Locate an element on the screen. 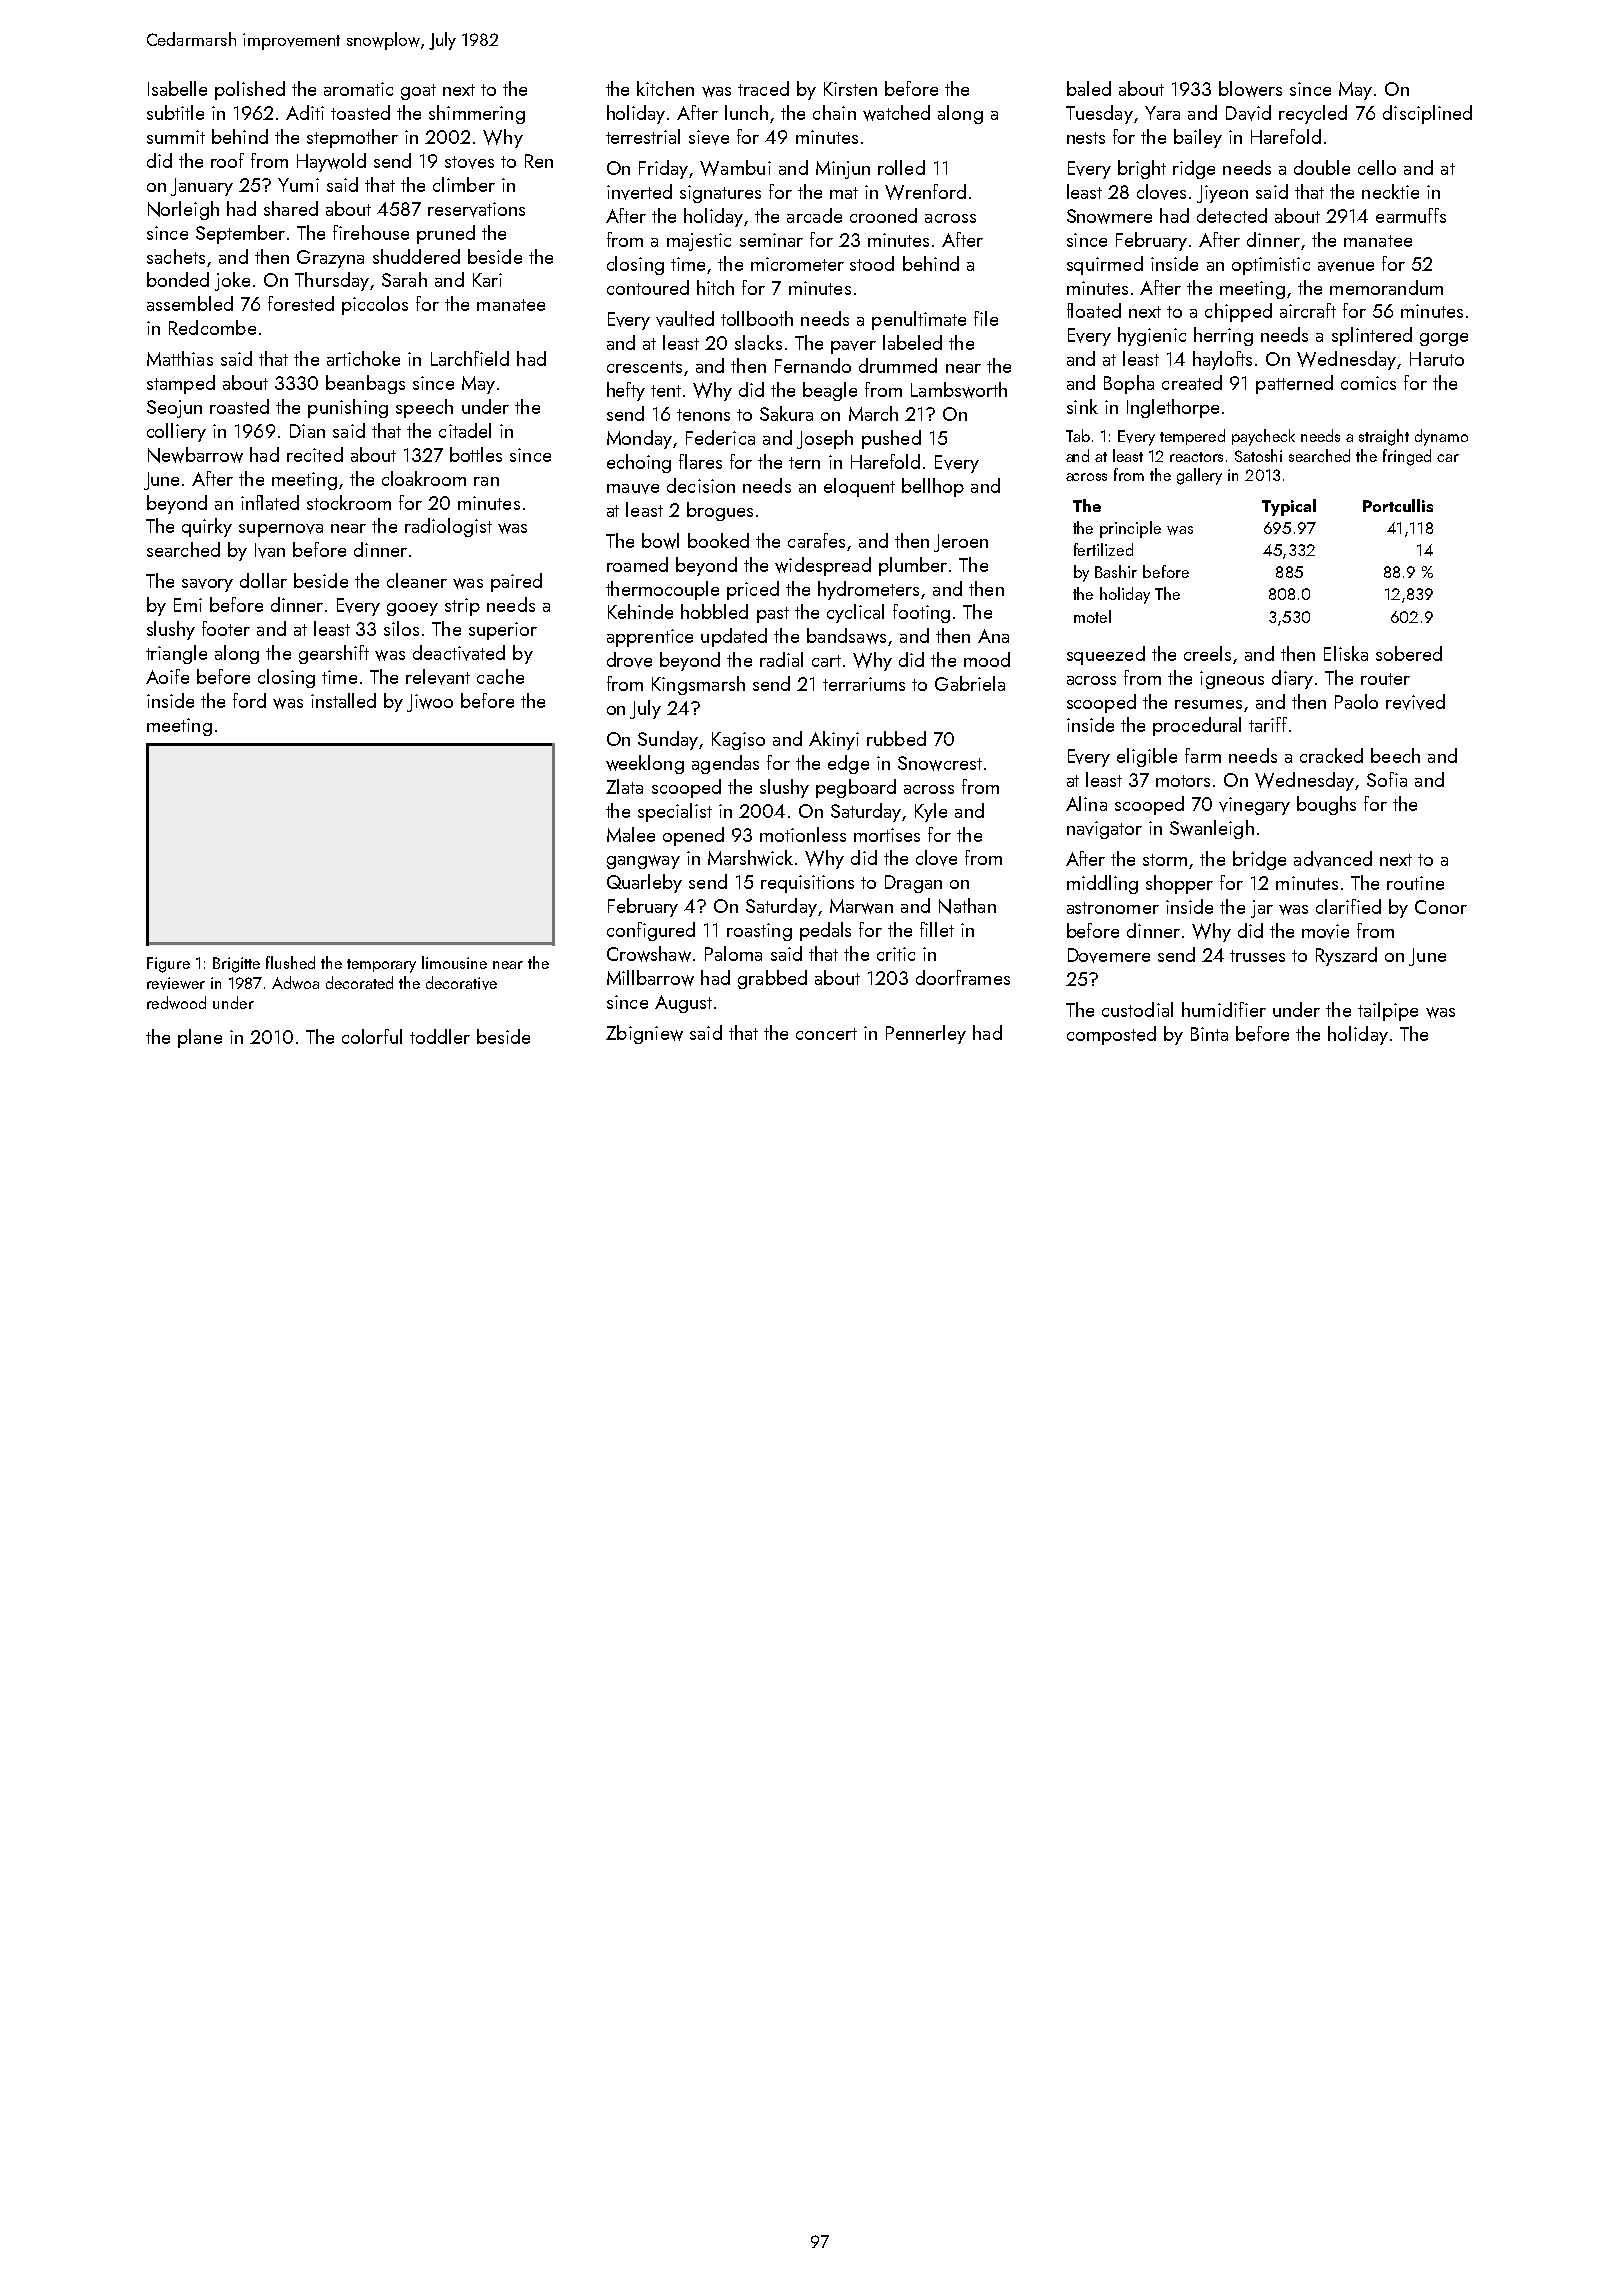  plane is located at coordinates (200, 1038).
